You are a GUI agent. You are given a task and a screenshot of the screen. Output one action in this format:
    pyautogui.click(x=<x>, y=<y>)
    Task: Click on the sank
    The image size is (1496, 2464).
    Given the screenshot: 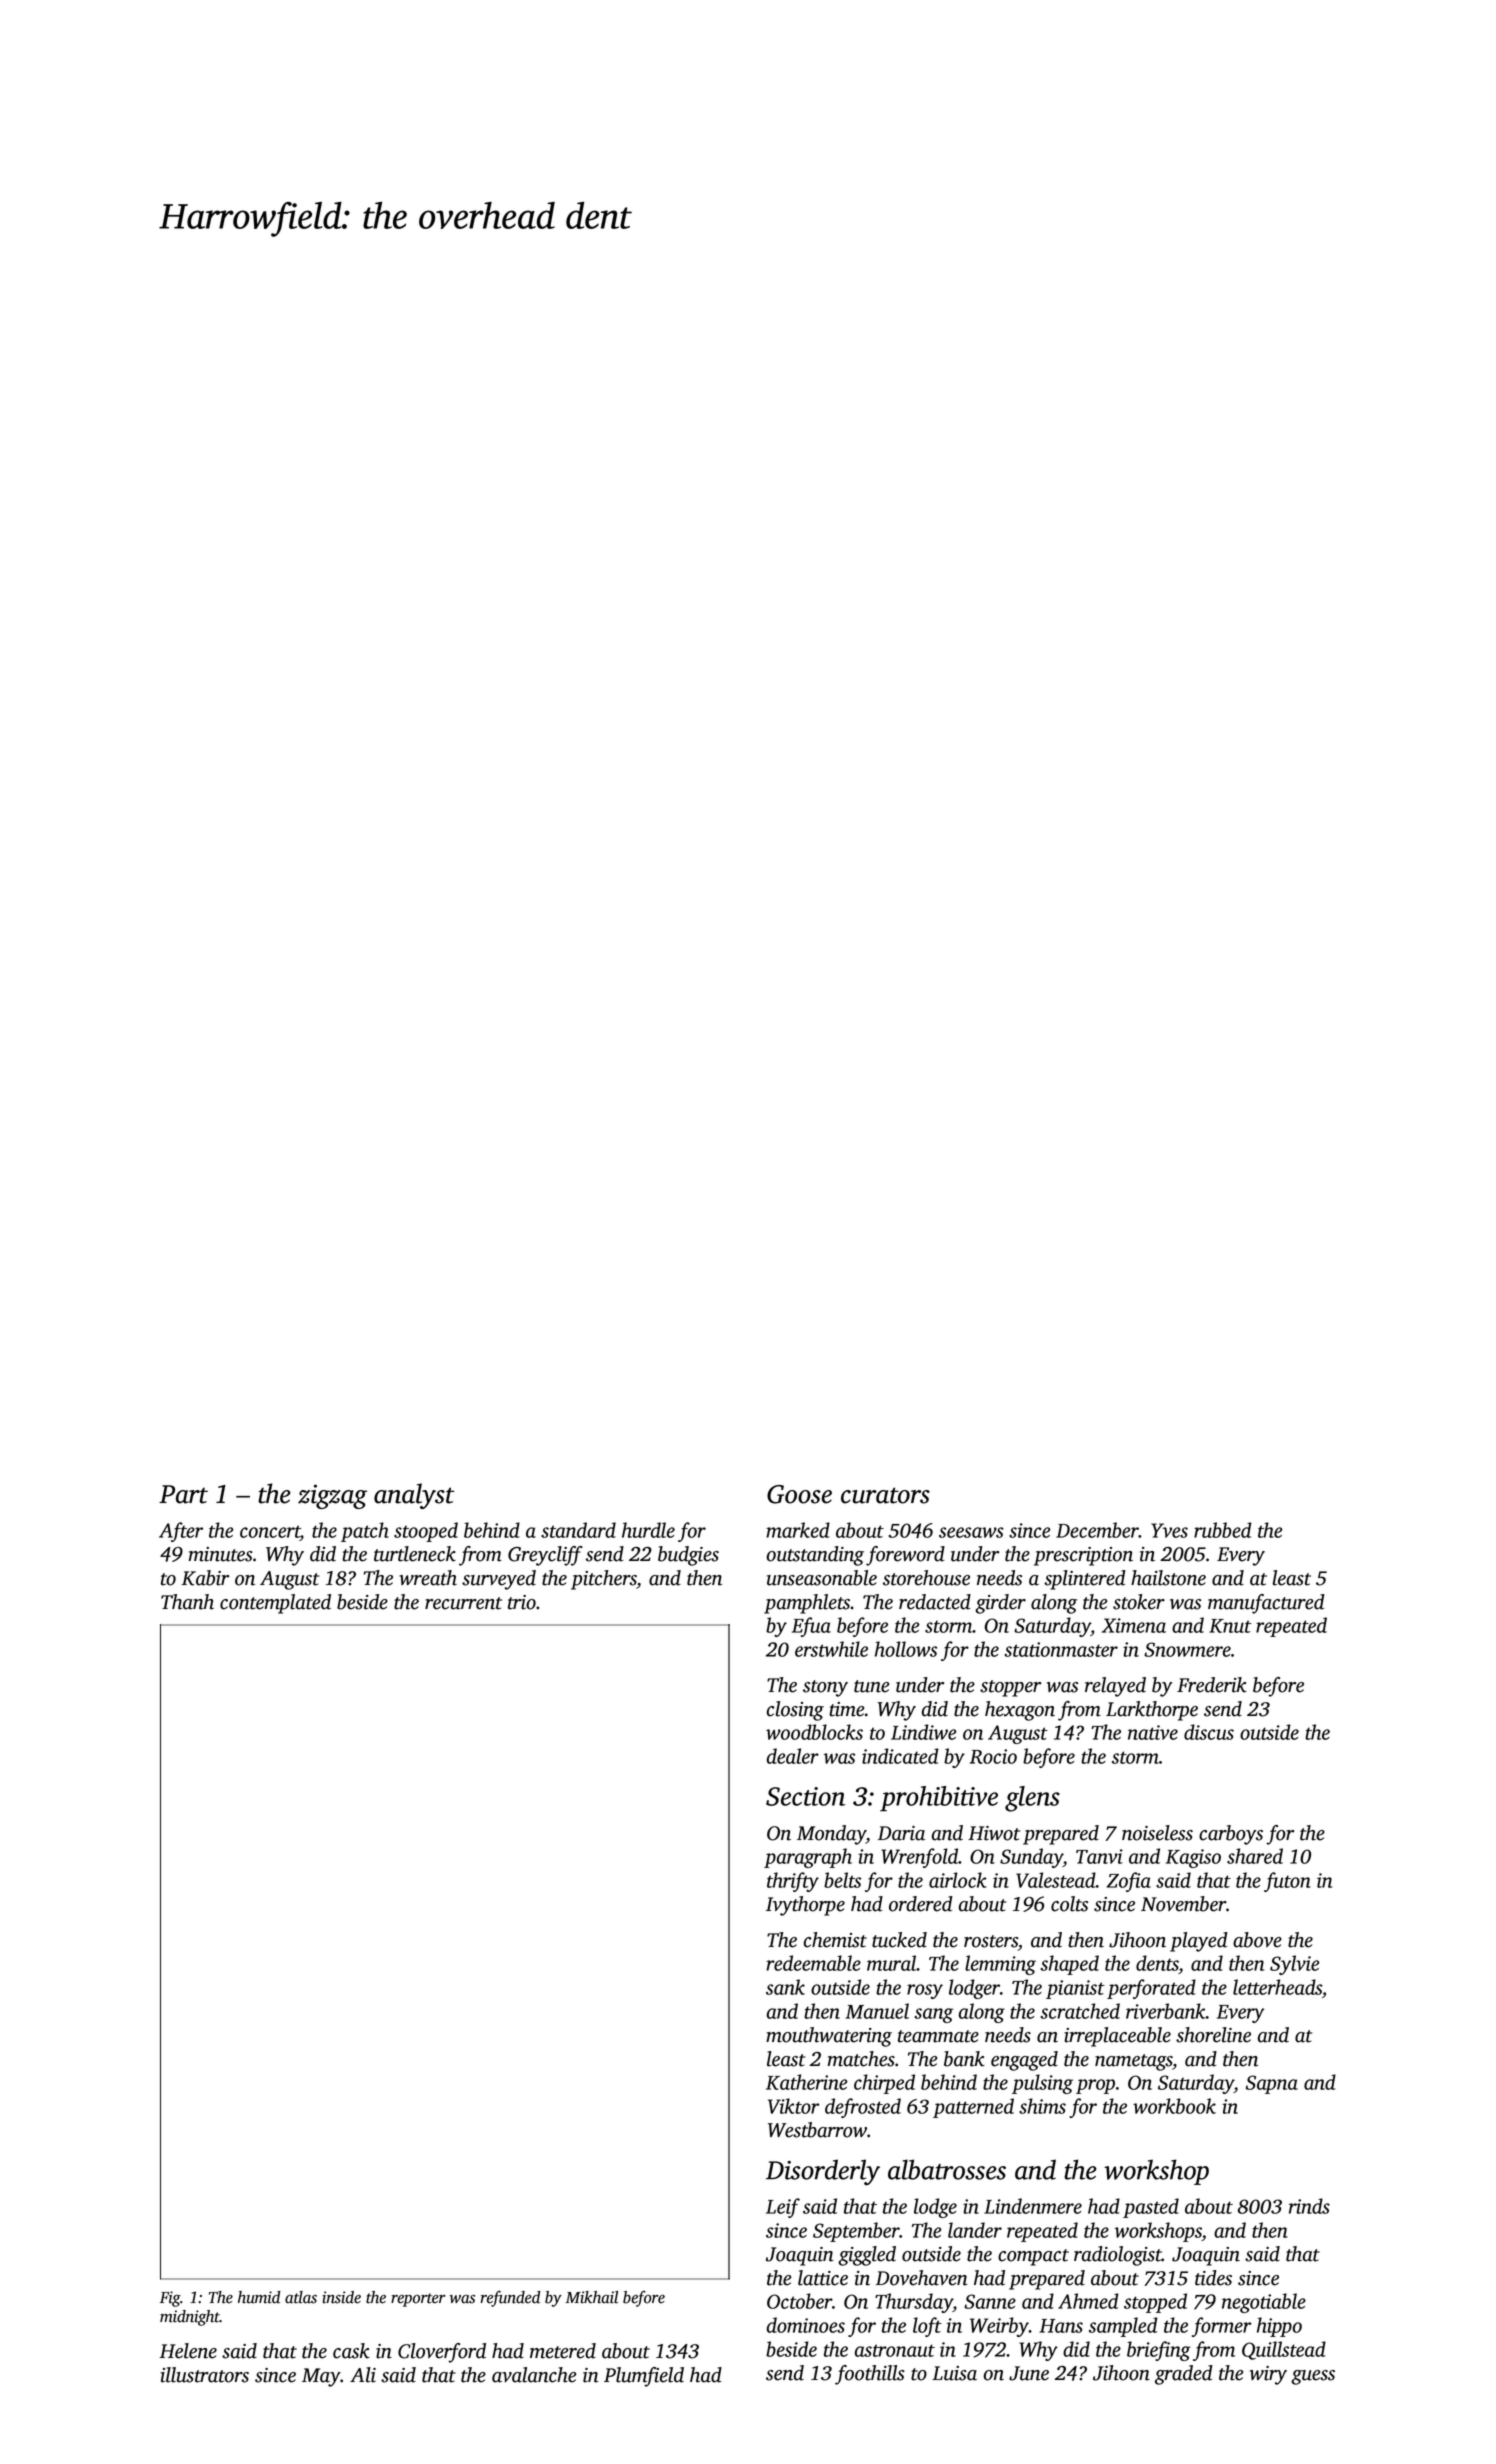 What is the action you would take?
    pyautogui.click(x=785, y=1987)
